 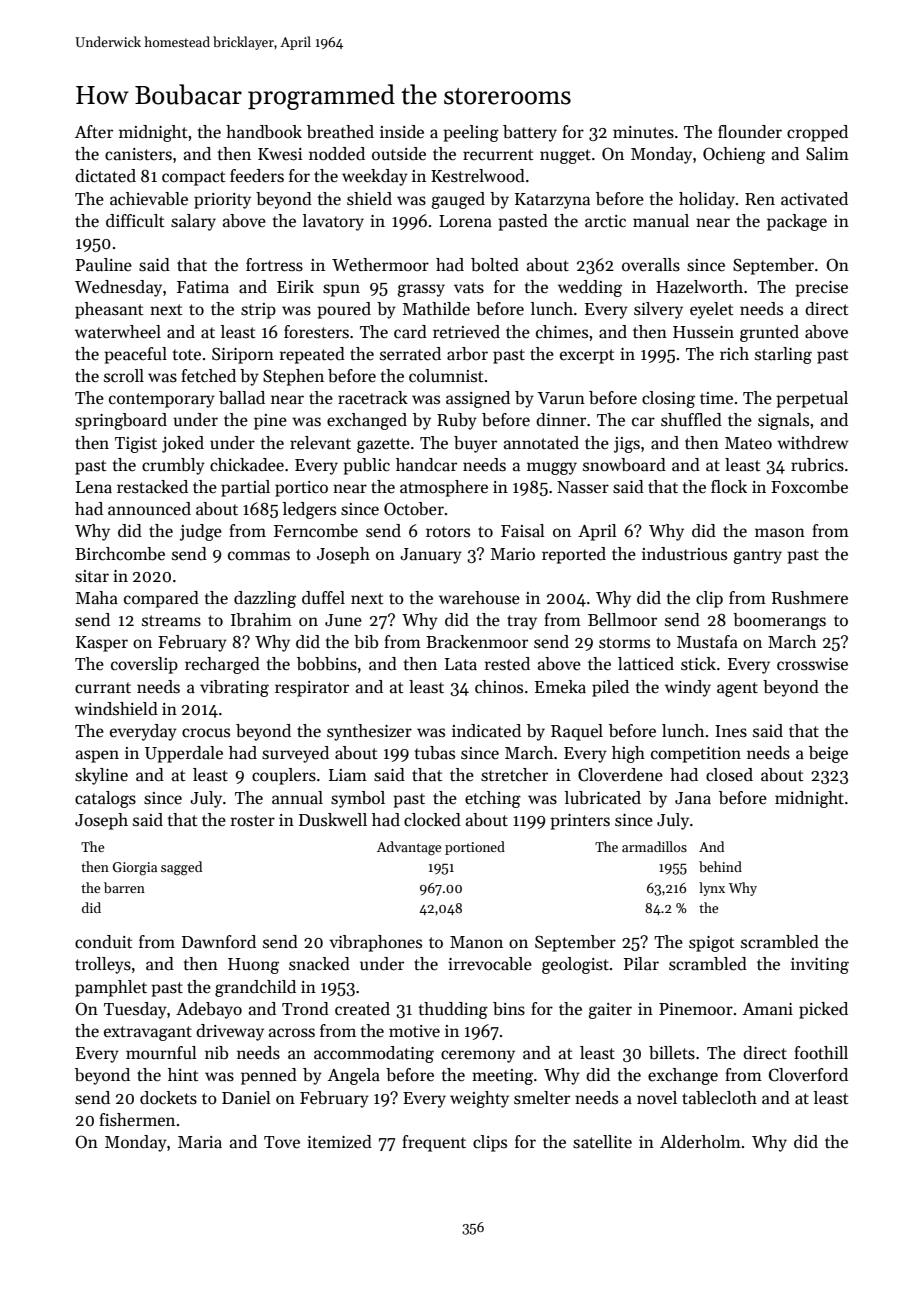 What do you see at coordinates (282, 1142) in the screenshot?
I see `Tove` at bounding box center [282, 1142].
